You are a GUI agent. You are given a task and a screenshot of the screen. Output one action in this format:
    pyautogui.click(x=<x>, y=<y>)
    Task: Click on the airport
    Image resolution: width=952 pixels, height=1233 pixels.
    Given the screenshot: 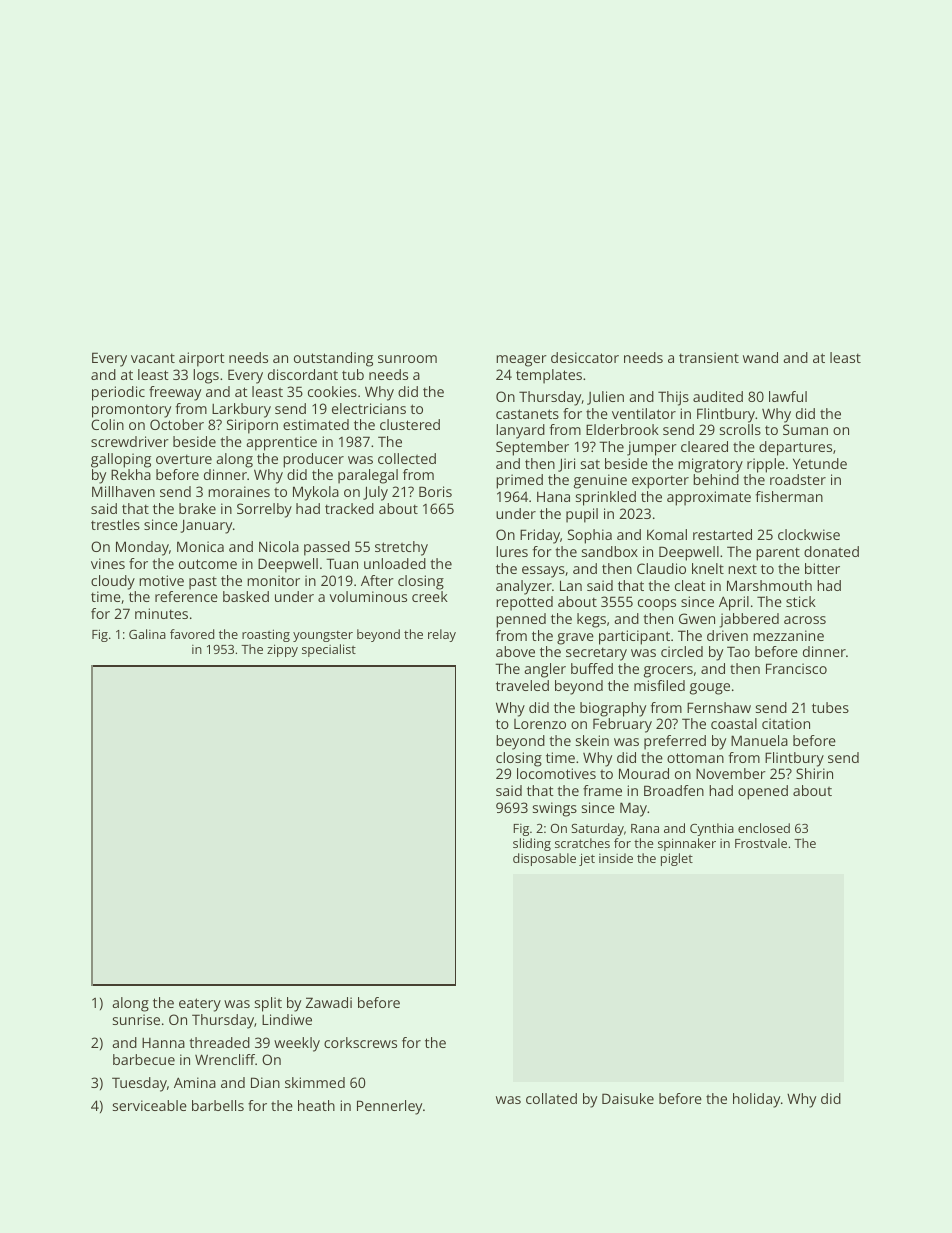 What is the action you would take?
    pyautogui.click(x=202, y=359)
